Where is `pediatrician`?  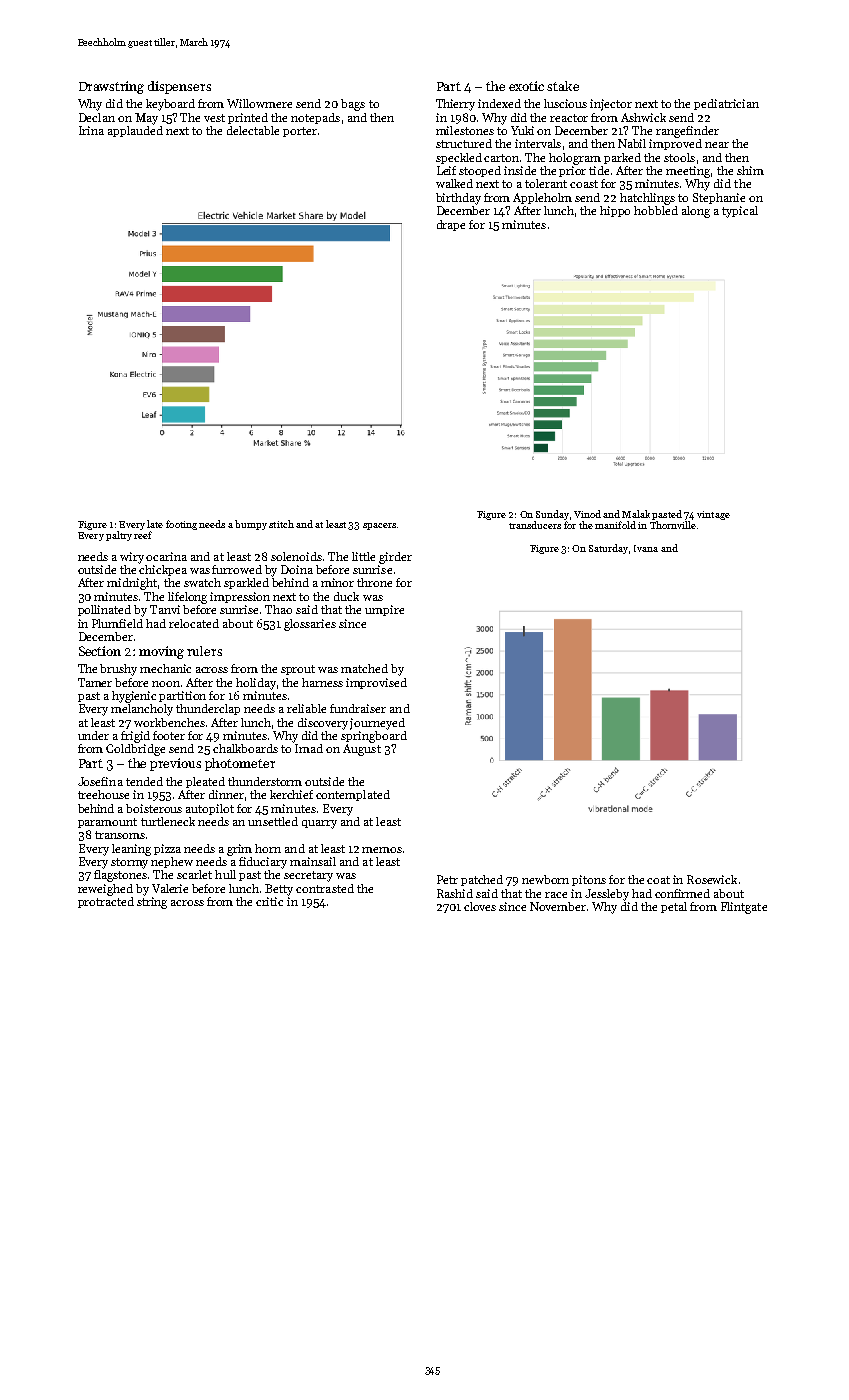
pediatrician is located at coordinates (726, 104).
